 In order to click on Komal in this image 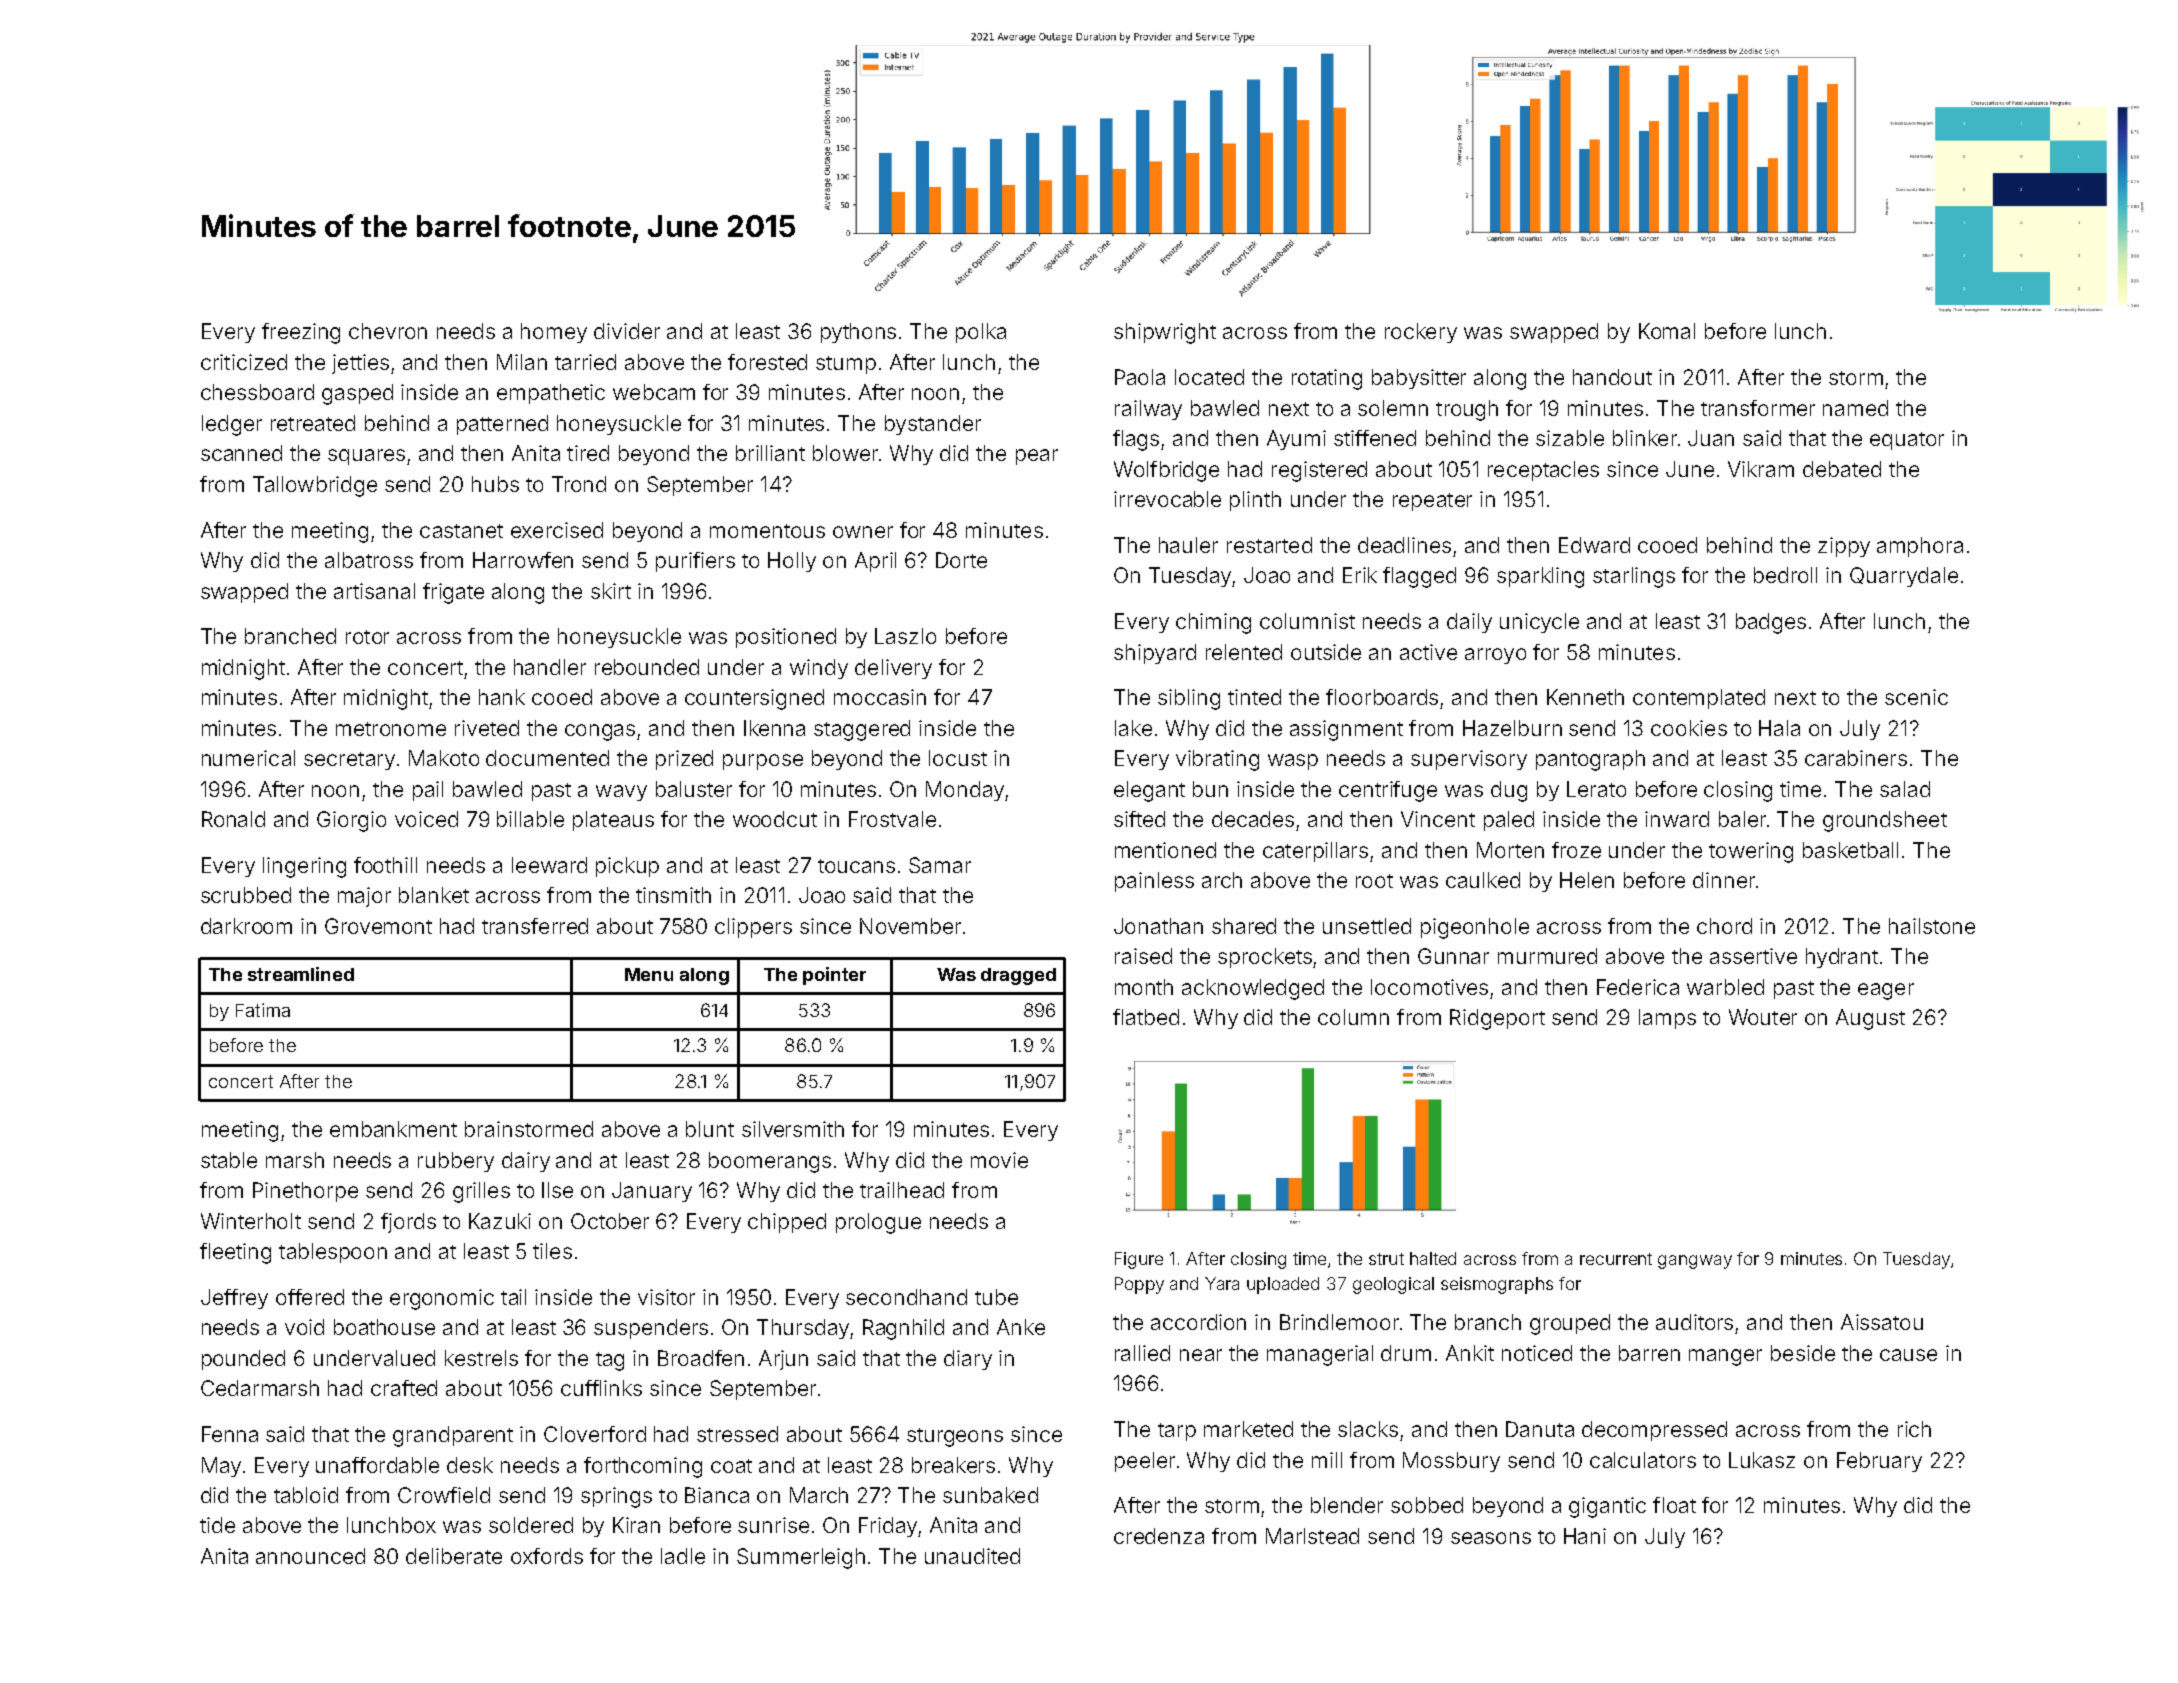, I will do `click(1667, 331)`.
